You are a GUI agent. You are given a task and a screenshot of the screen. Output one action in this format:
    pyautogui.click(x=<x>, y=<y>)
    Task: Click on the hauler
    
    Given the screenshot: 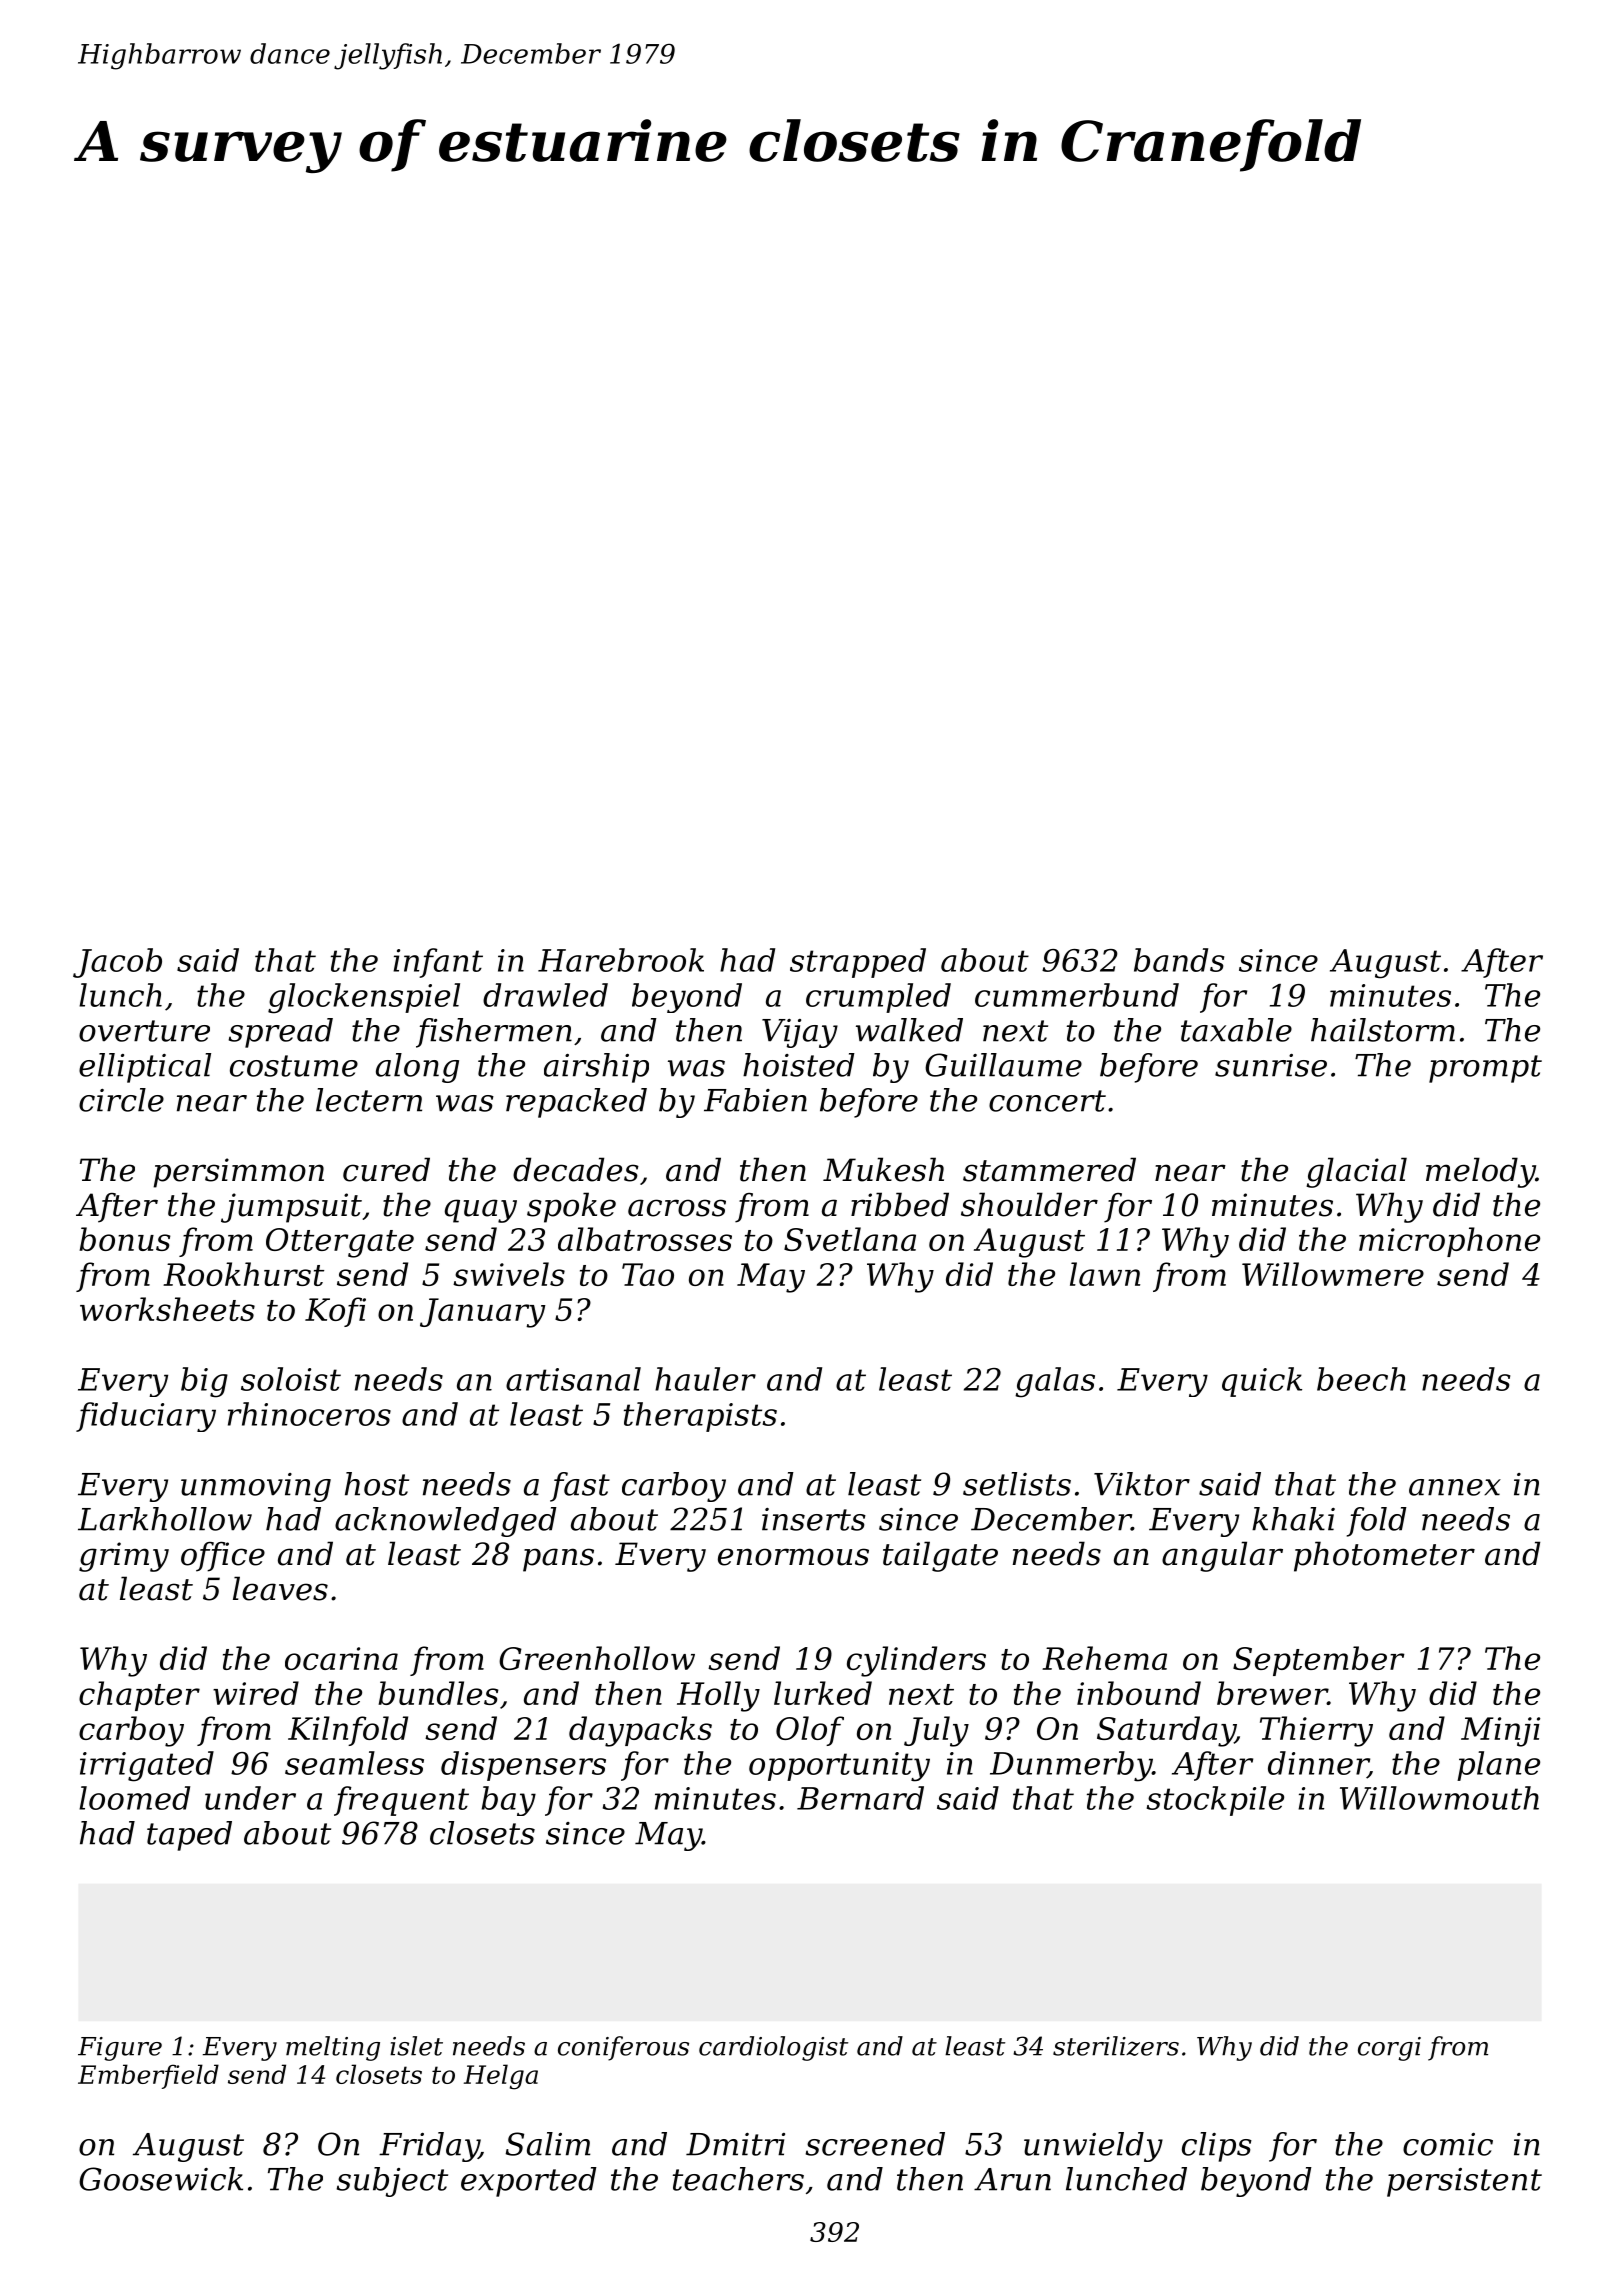 What is the action you would take?
    pyautogui.click(x=705, y=1379)
